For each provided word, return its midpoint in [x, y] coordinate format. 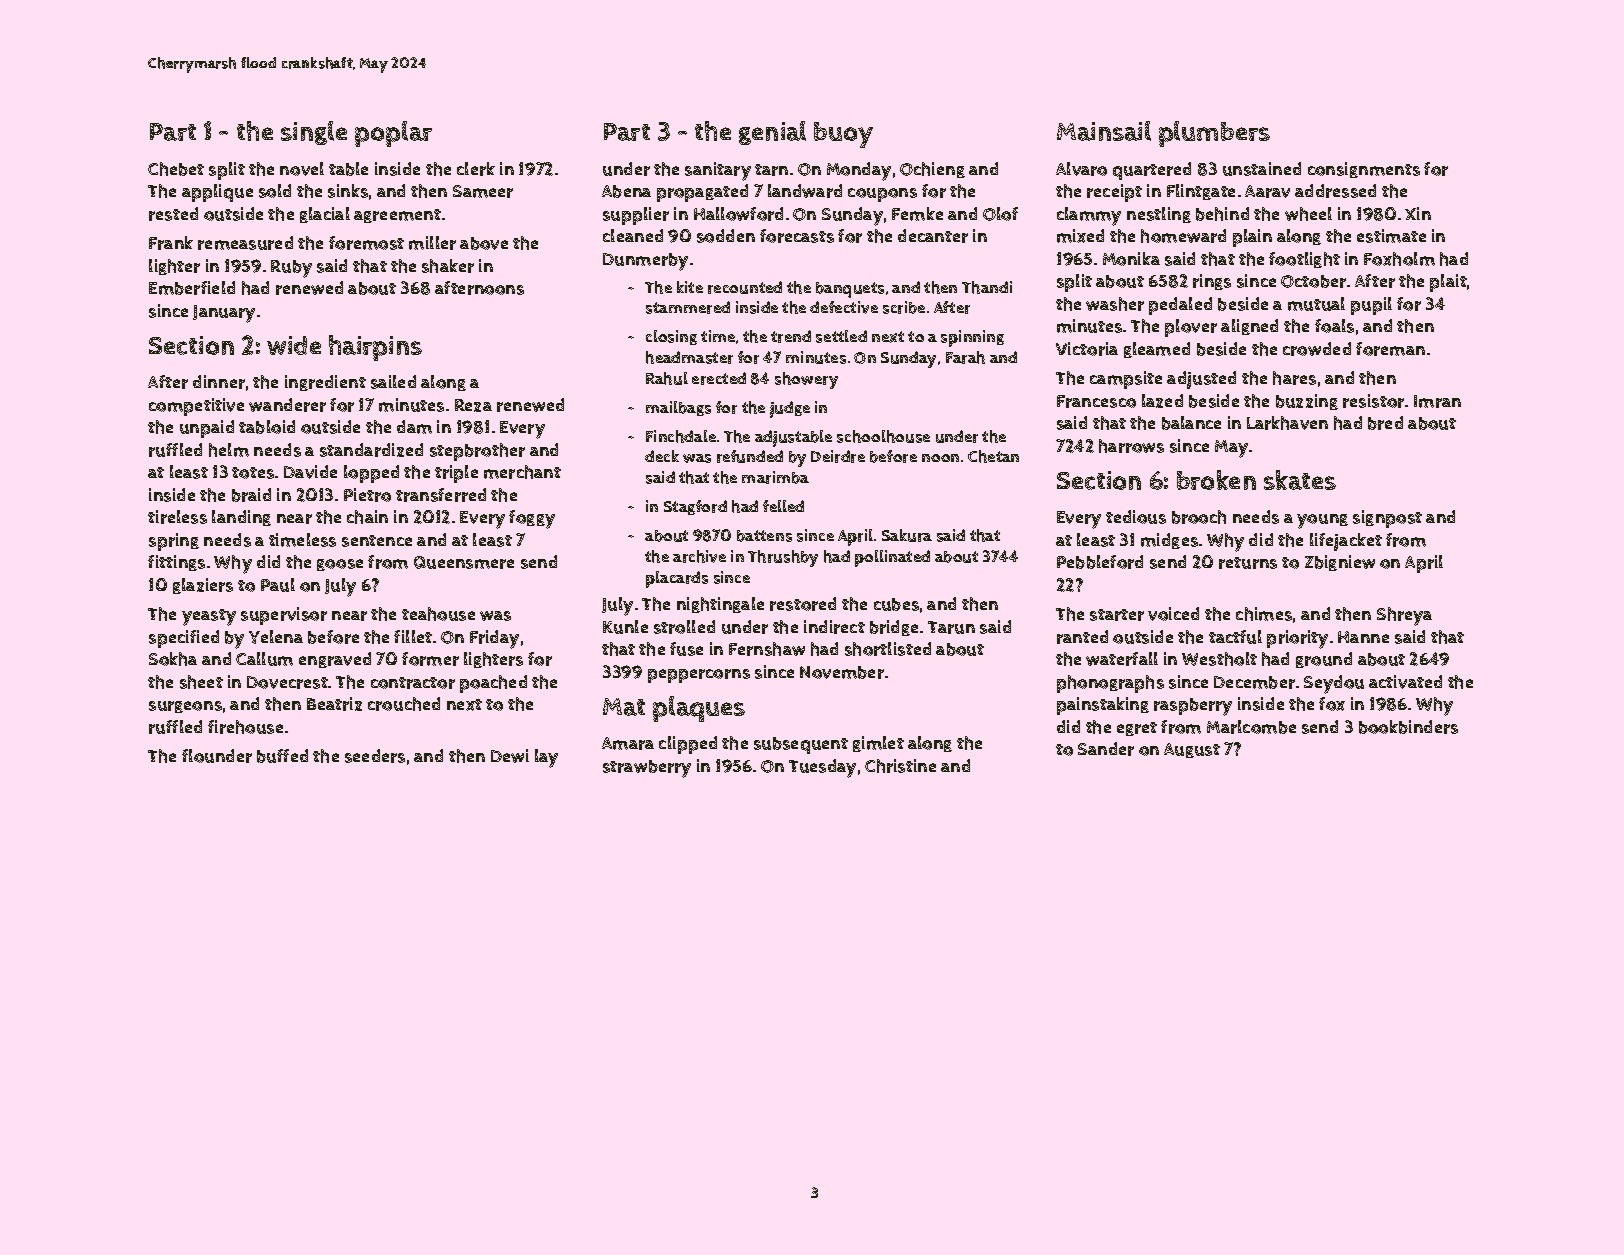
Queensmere [464, 562]
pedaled [1180, 306]
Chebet [176, 169]
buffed [282, 756]
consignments [1364, 170]
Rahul [667, 378]
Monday [859, 171]
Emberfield [192, 288]
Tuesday [822, 768]
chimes [1264, 614]
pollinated [892, 558]
